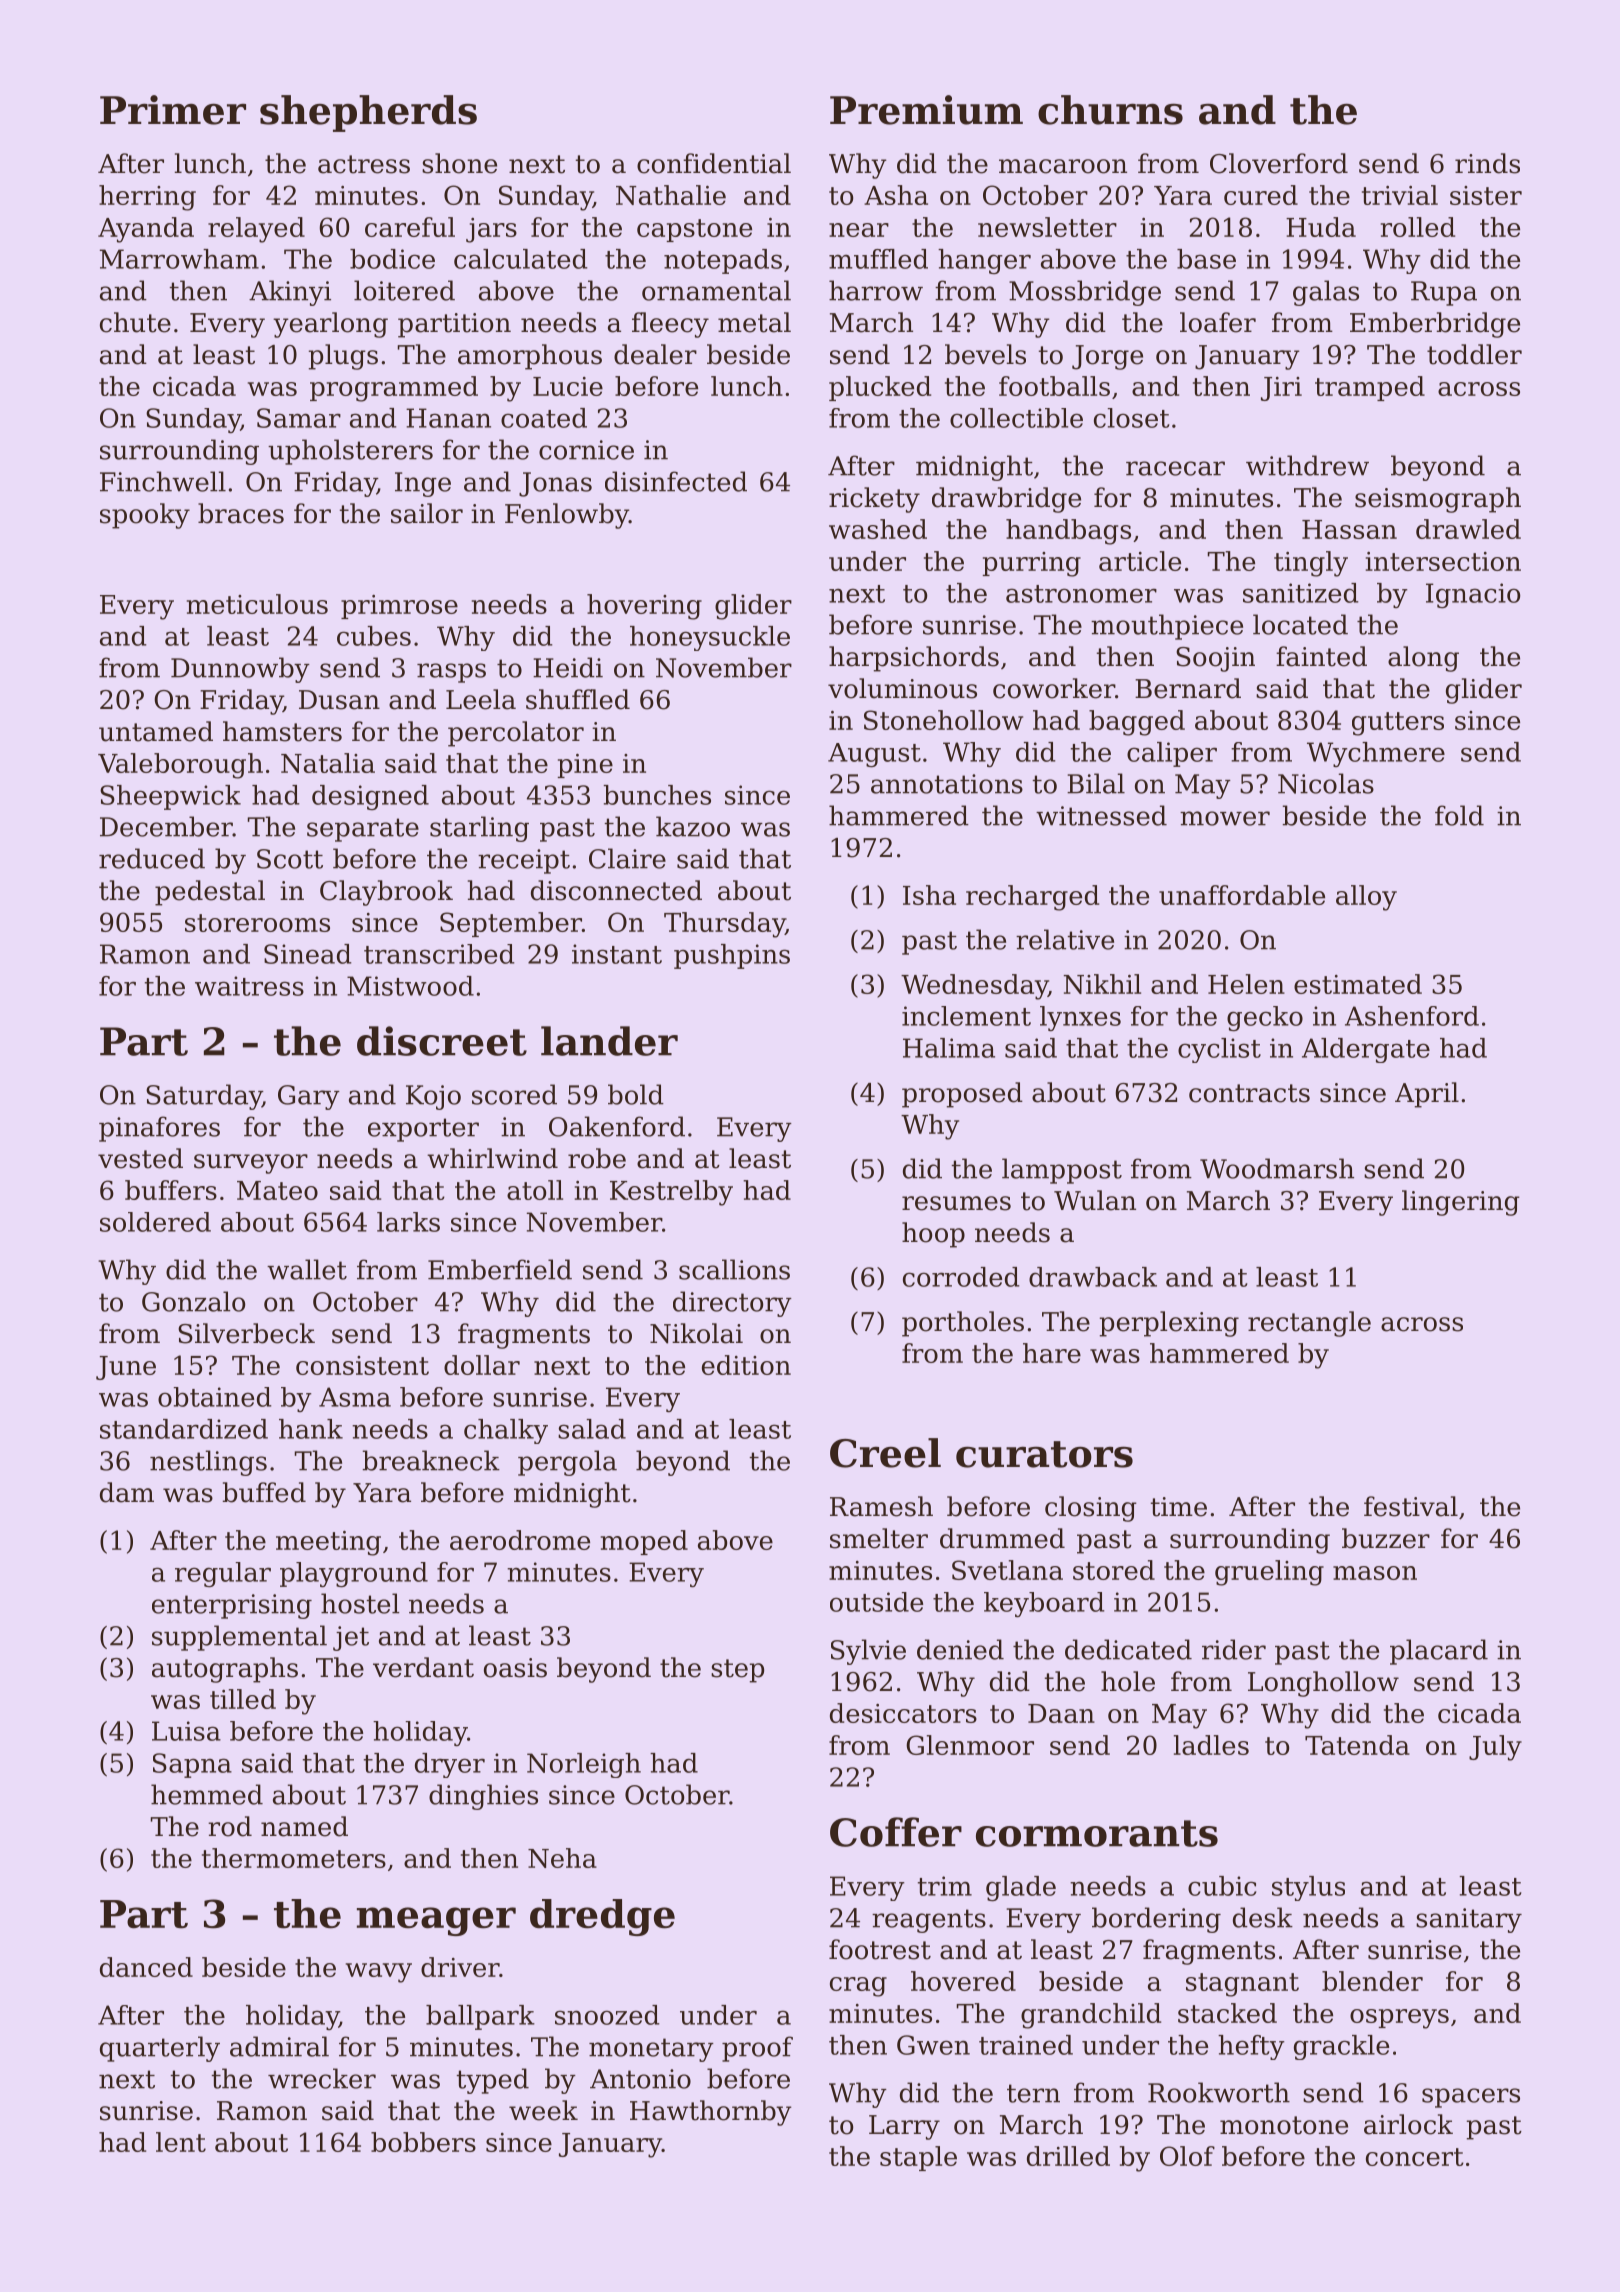 The height and width of the screenshot is (2292, 1620). What do you see at coordinates (1438, 500) in the screenshot?
I see `seismograph` at bounding box center [1438, 500].
